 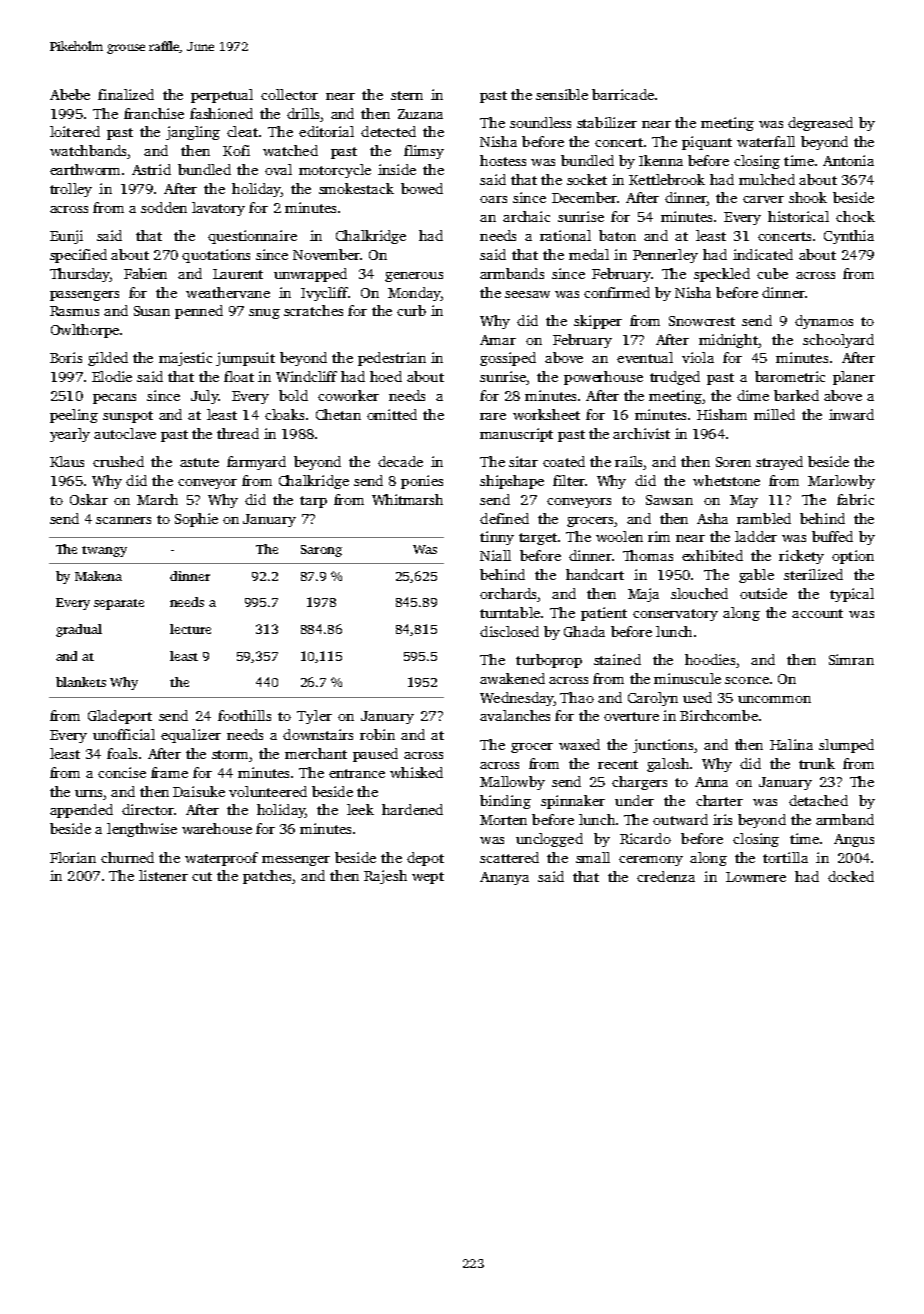 I want to click on rambled, so click(x=764, y=518).
